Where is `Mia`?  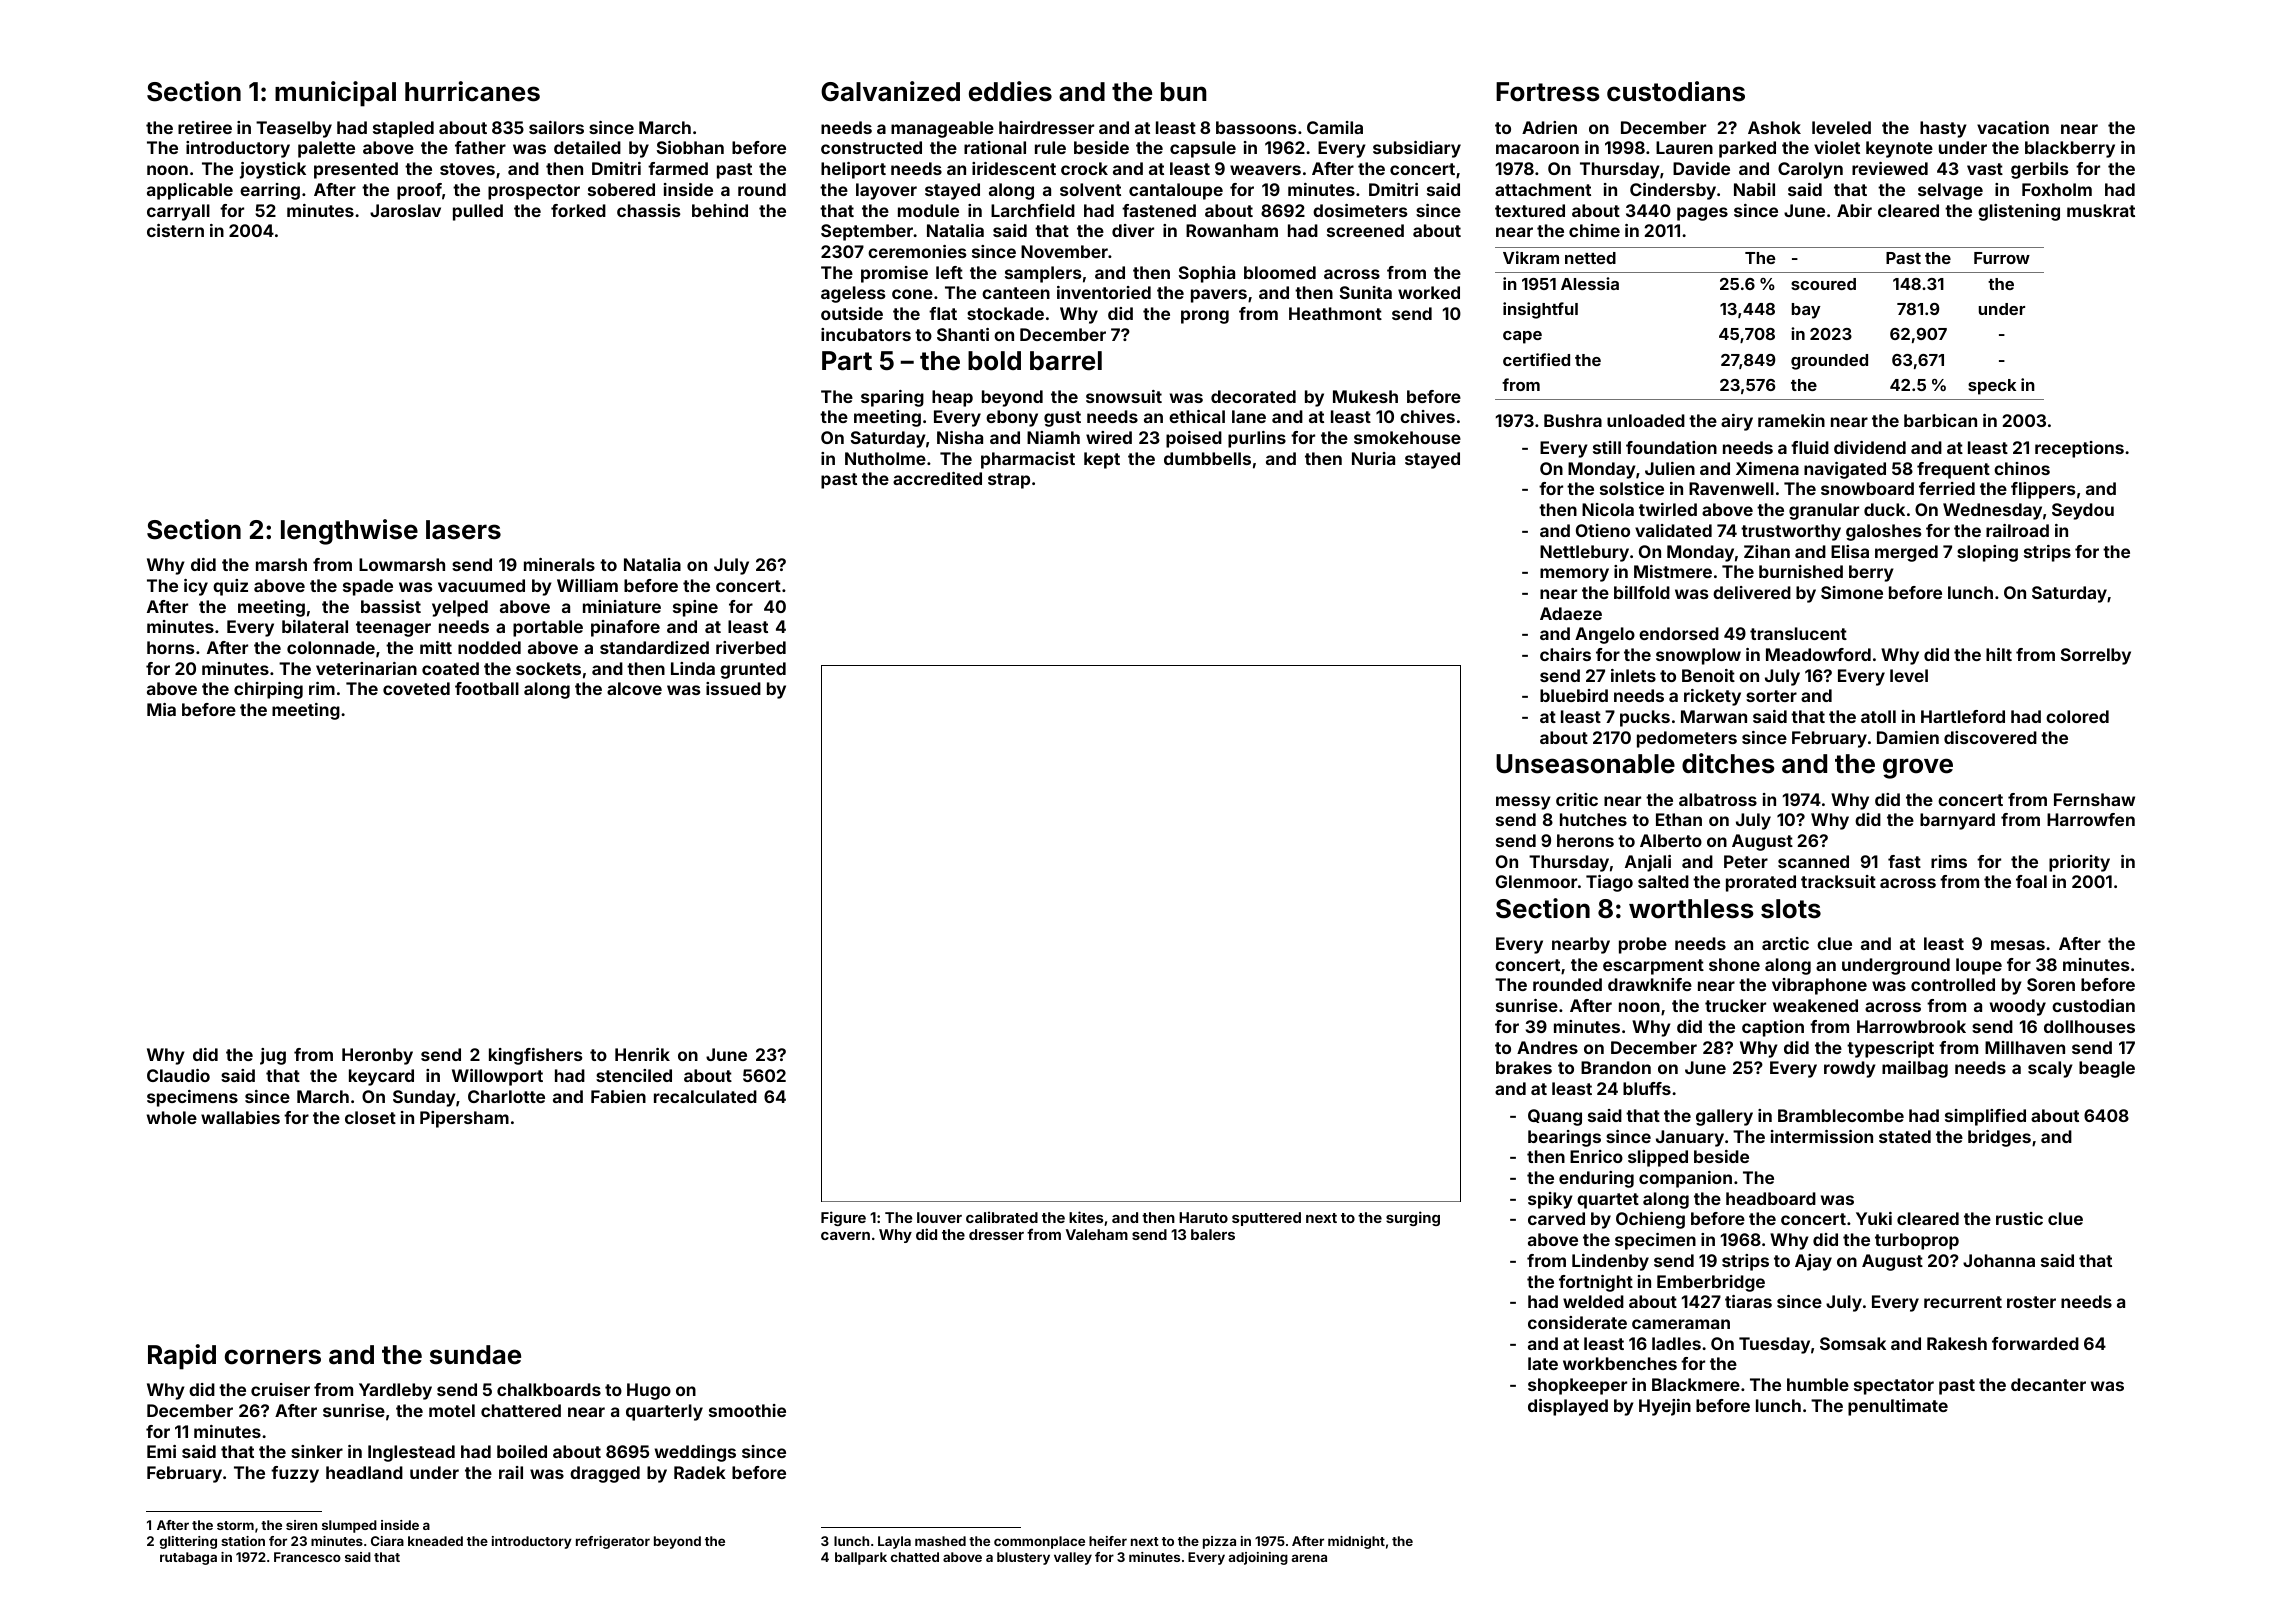
Mia is located at coordinates (161, 709).
